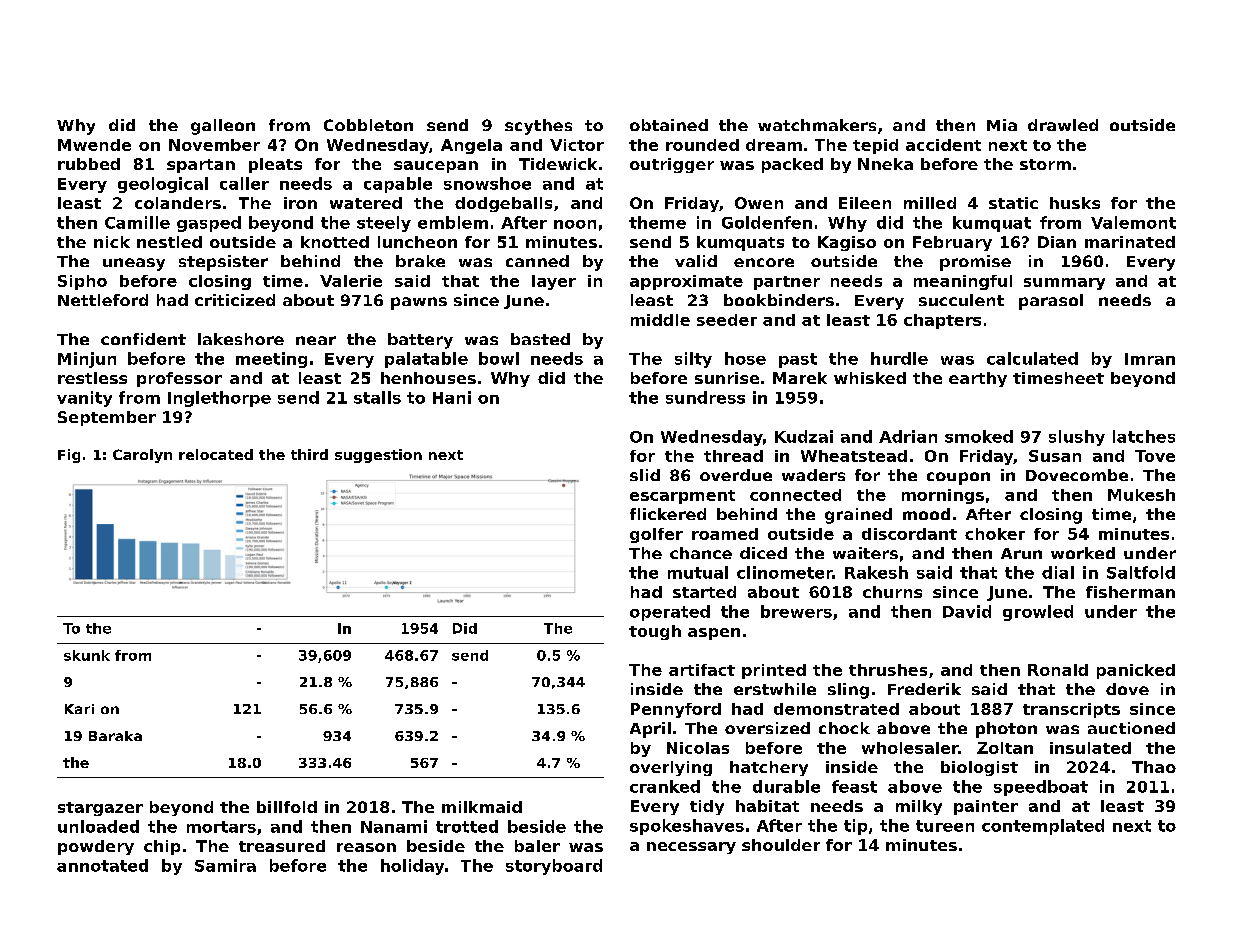 This screenshot has height=952, width=1233. Describe the element at coordinates (225, 865) in the screenshot. I see `Samira` at that location.
